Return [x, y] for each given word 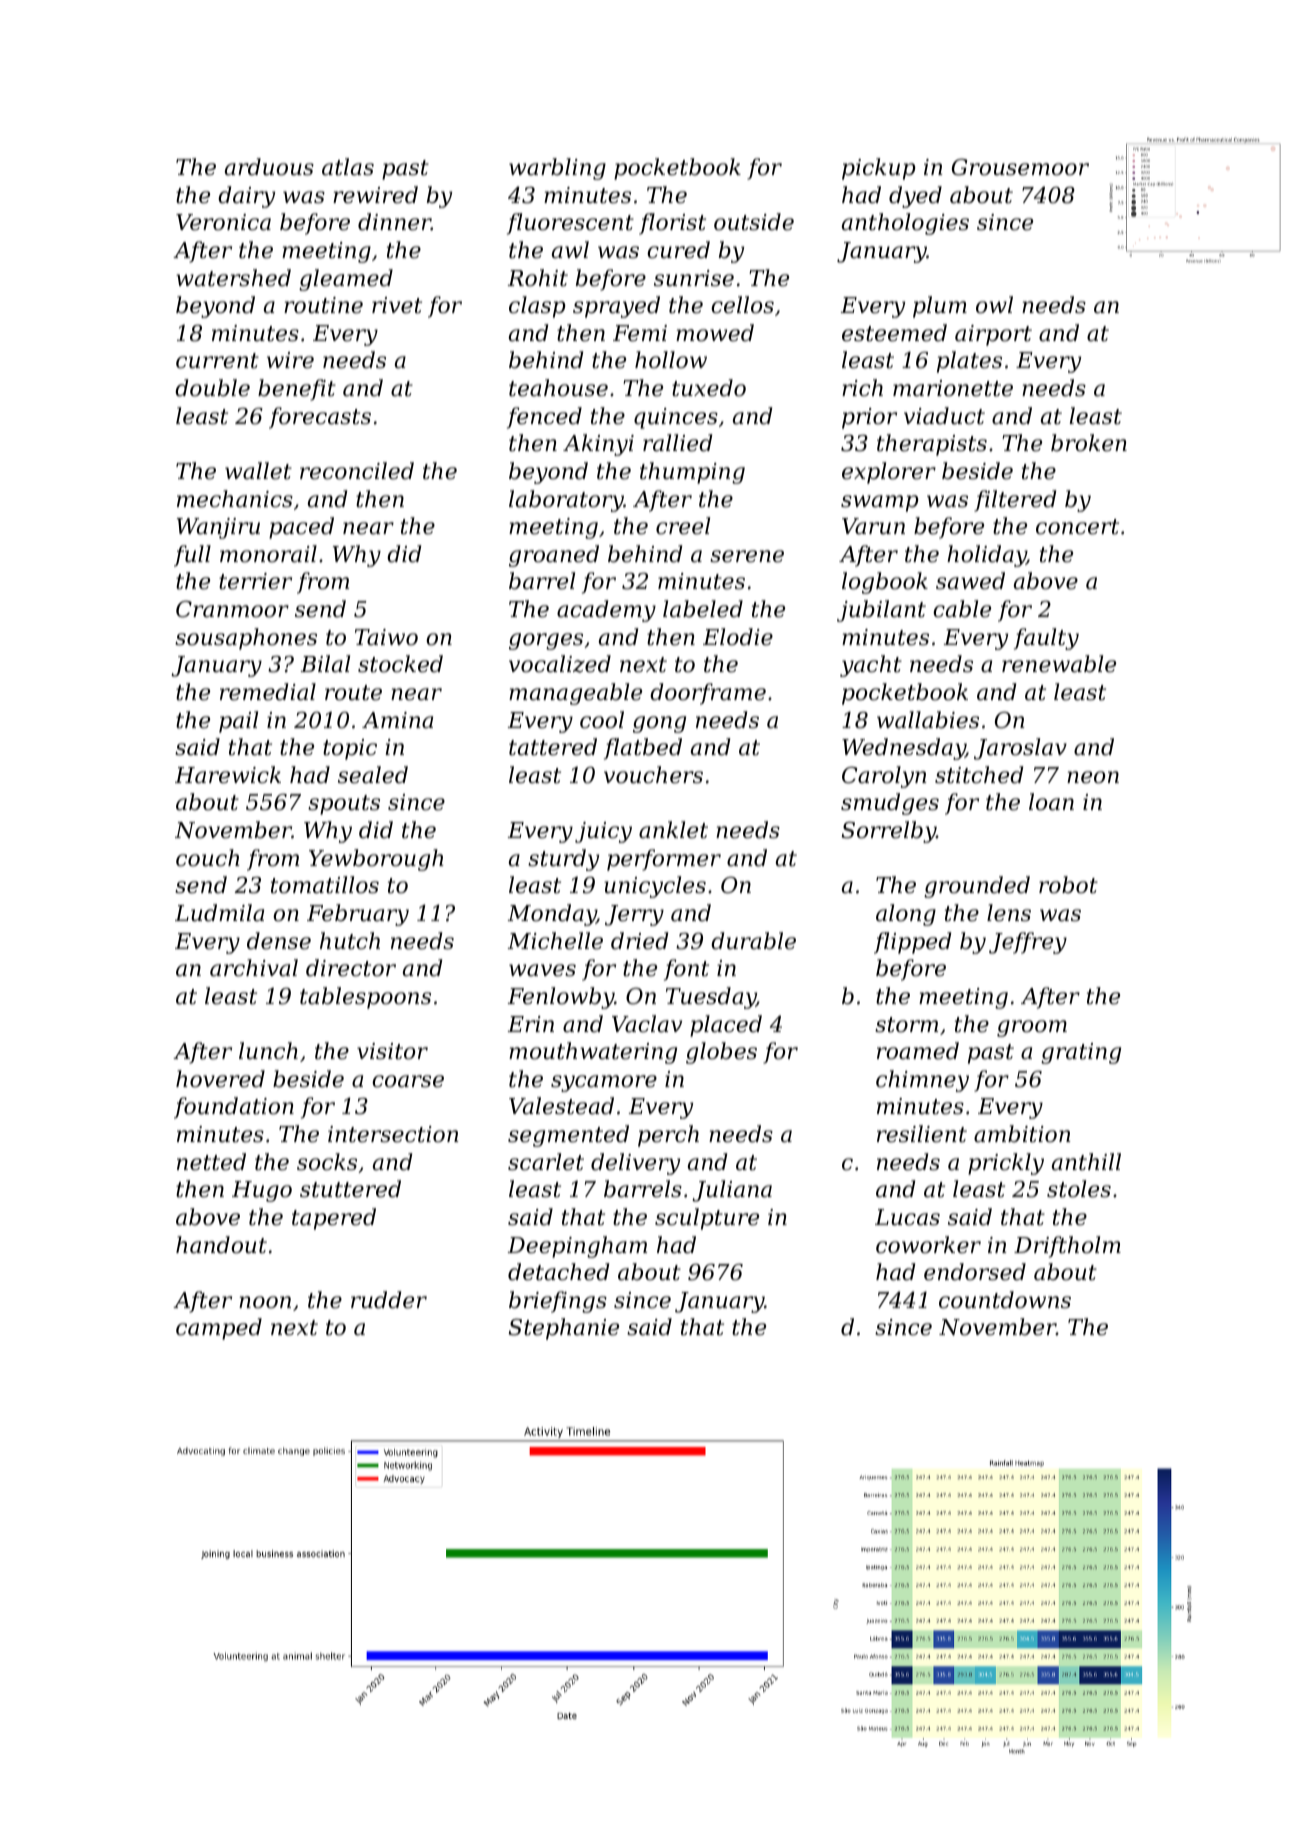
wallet [258, 471]
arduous [269, 167]
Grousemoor [1020, 167]
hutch [350, 941]
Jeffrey [1028, 943]
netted [211, 1162]
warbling [557, 169]
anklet [673, 830]
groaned [554, 556]
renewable [1059, 664]
